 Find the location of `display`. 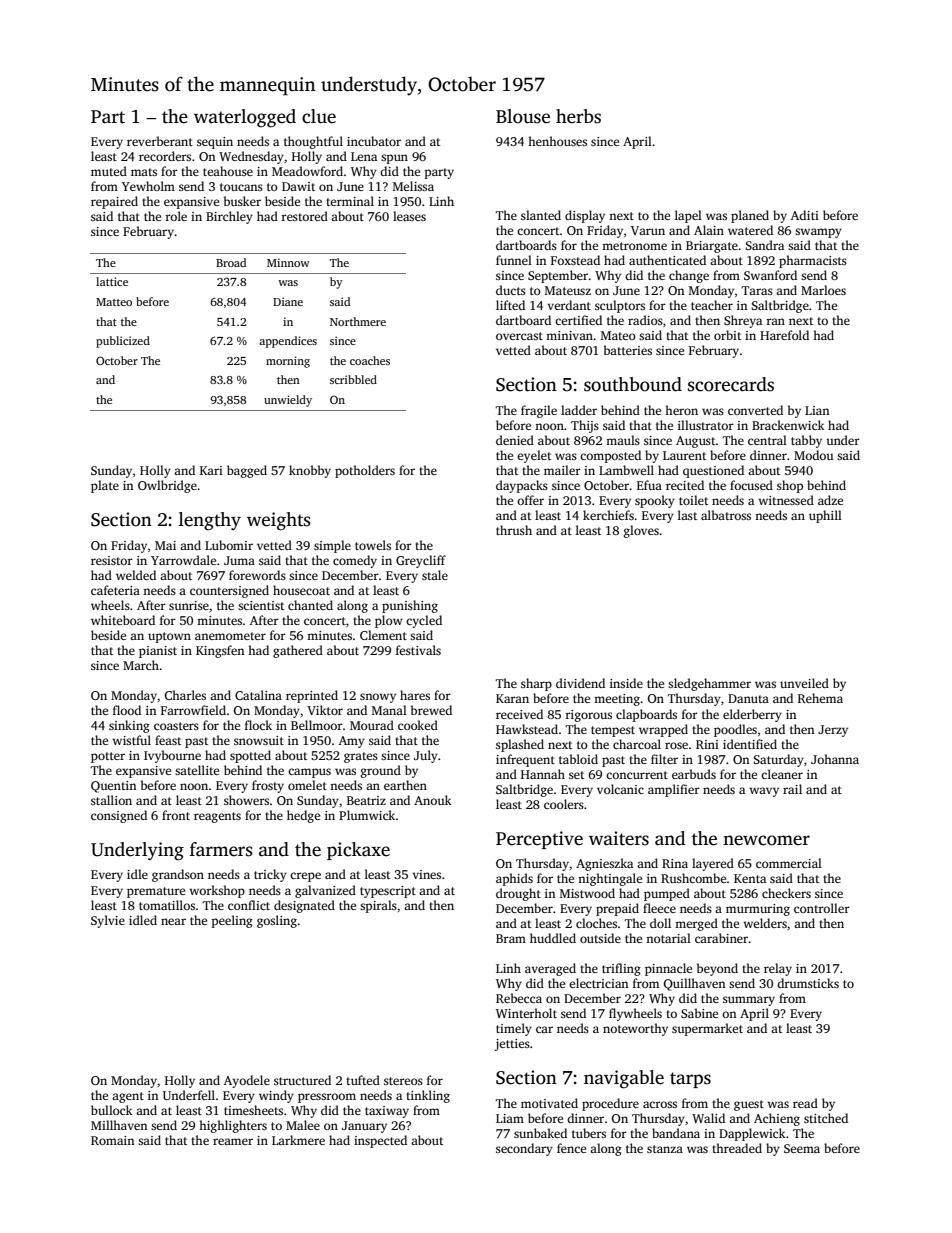

display is located at coordinates (585, 216).
